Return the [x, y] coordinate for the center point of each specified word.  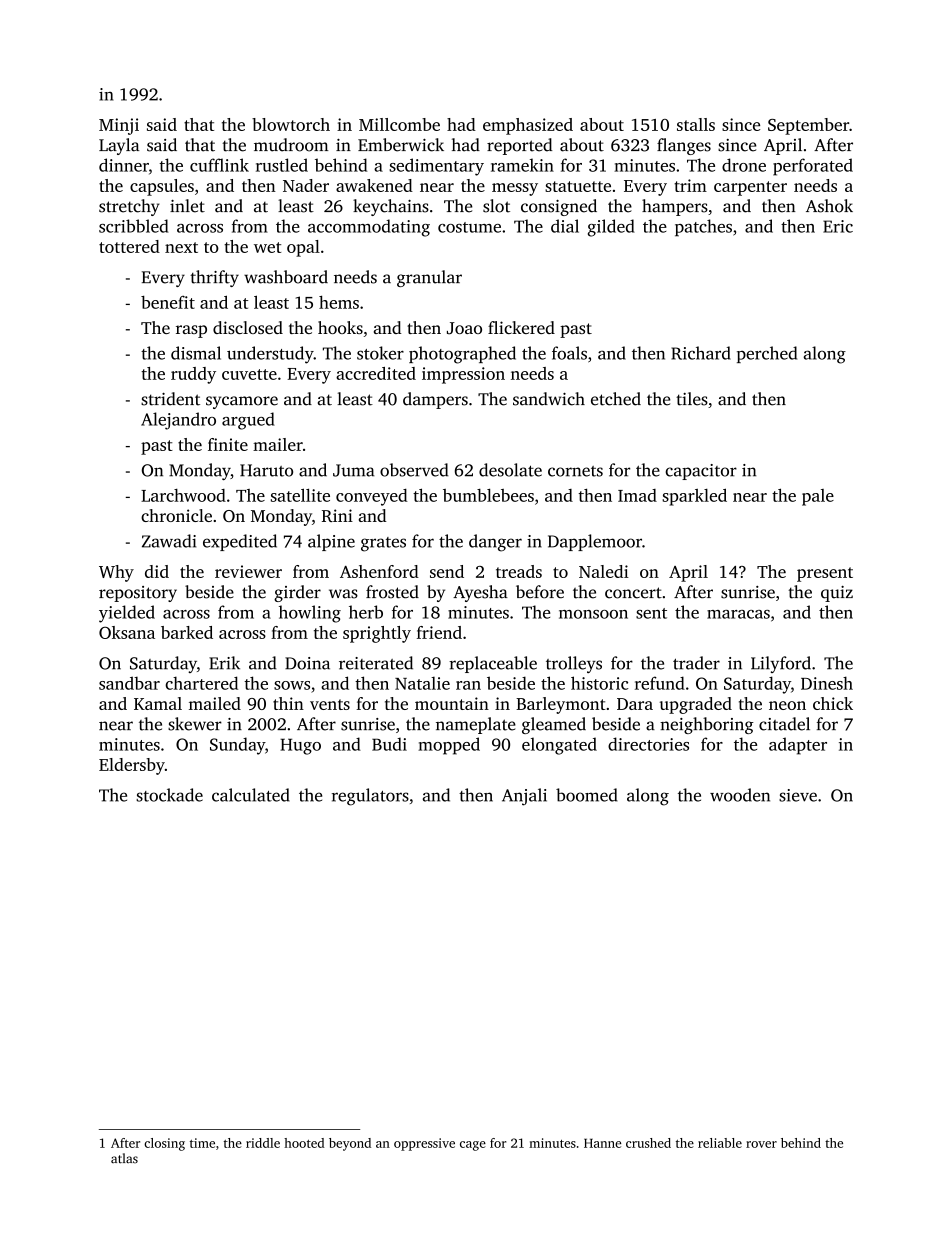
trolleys [574, 664]
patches [703, 228]
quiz [837, 594]
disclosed [248, 327]
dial [565, 226]
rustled [282, 165]
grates [383, 544]
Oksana [127, 632]
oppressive [424, 1144]
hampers [675, 207]
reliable [720, 1143]
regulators [370, 797]
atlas [124, 1158]
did [157, 571]
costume [469, 227]
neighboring [707, 725]
